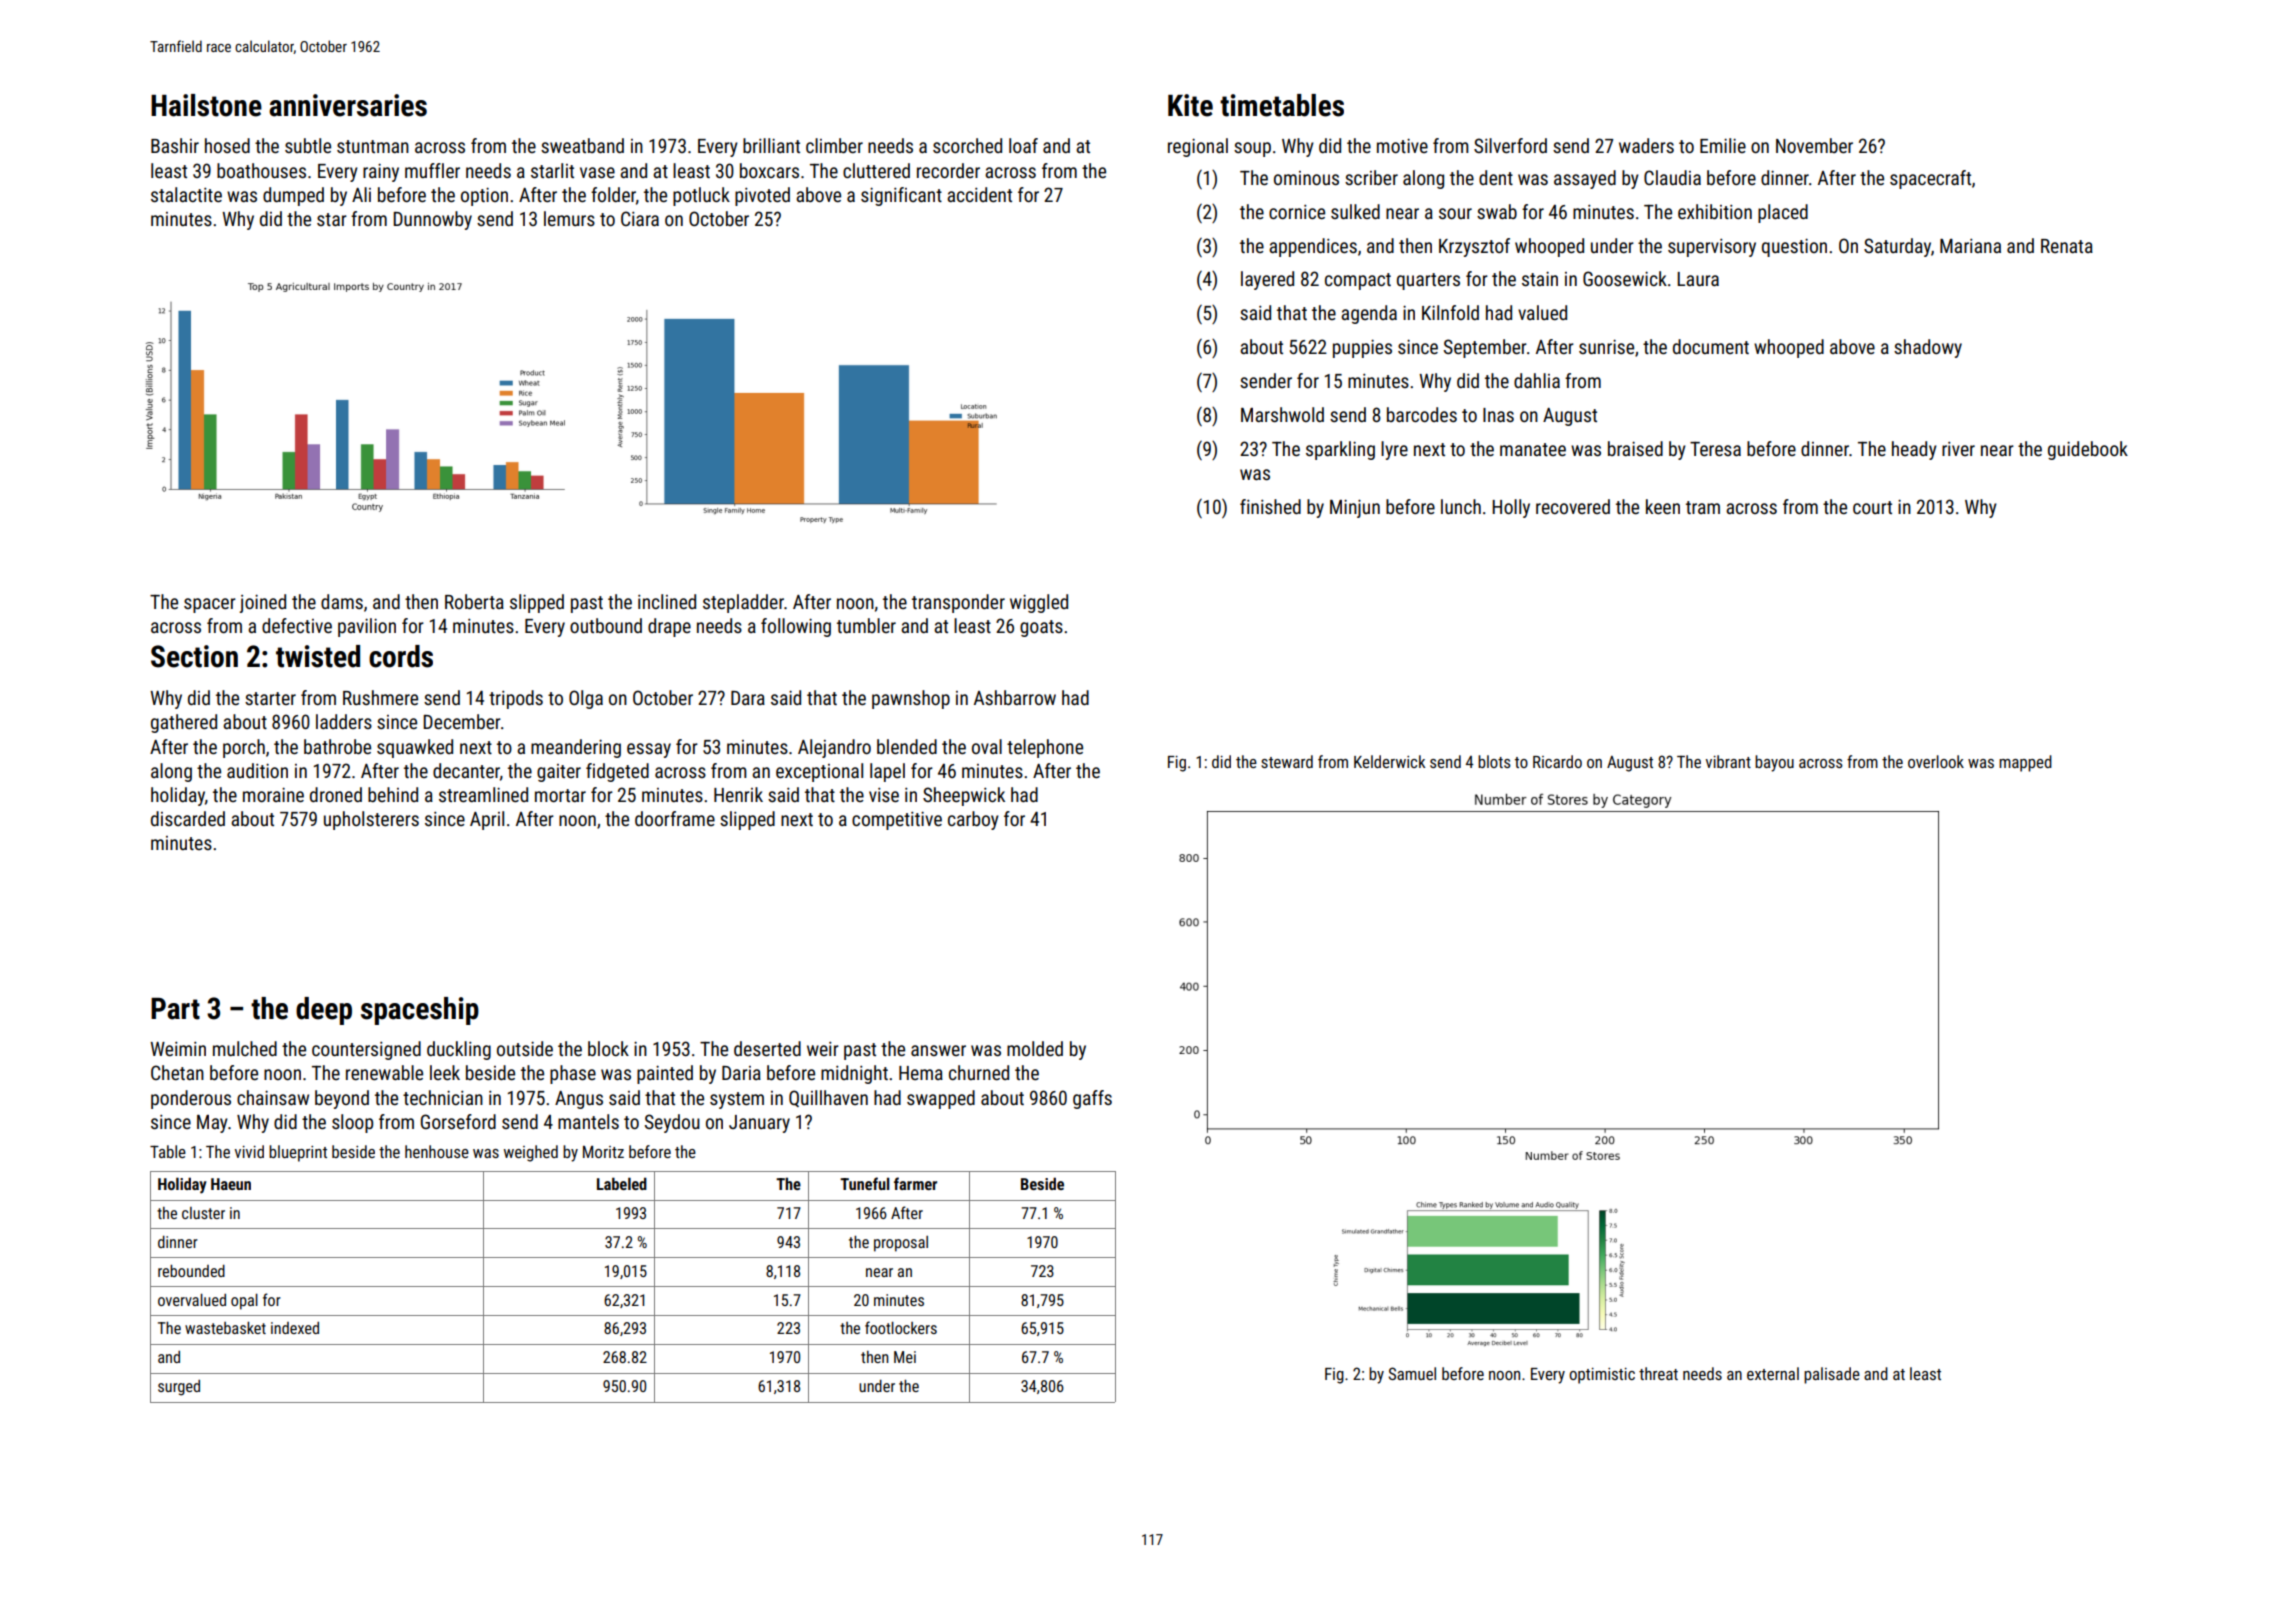  What do you see at coordinates (1270, 506) in the page?
I see `finished` at bounding box center [1270, 506].
